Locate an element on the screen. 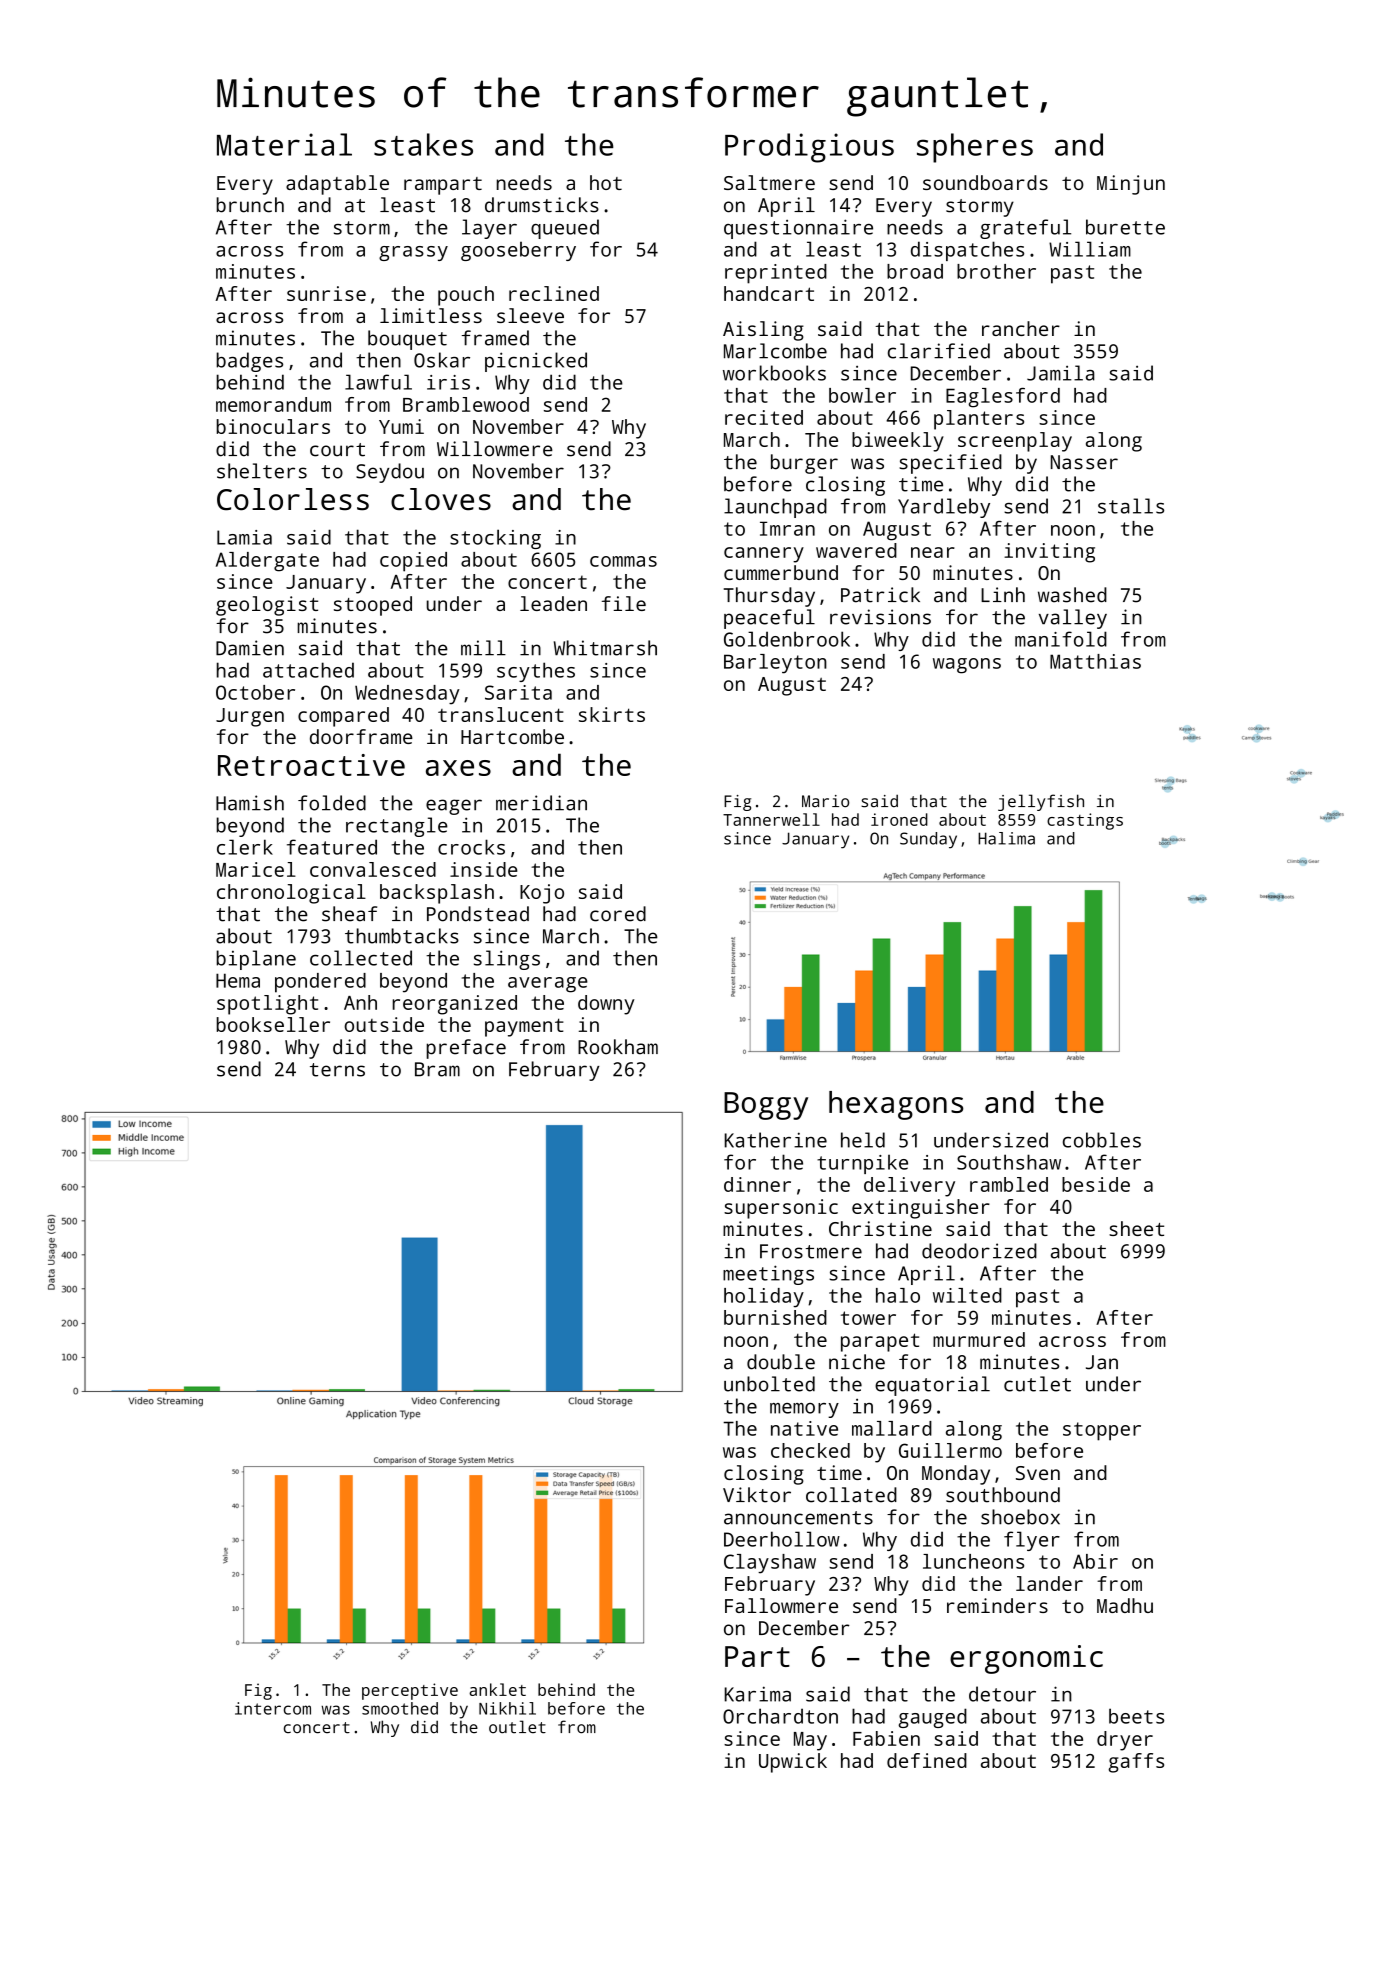 This screenshot has height=1969, width=1386. soundboards is located at coordinates (985, 182).
